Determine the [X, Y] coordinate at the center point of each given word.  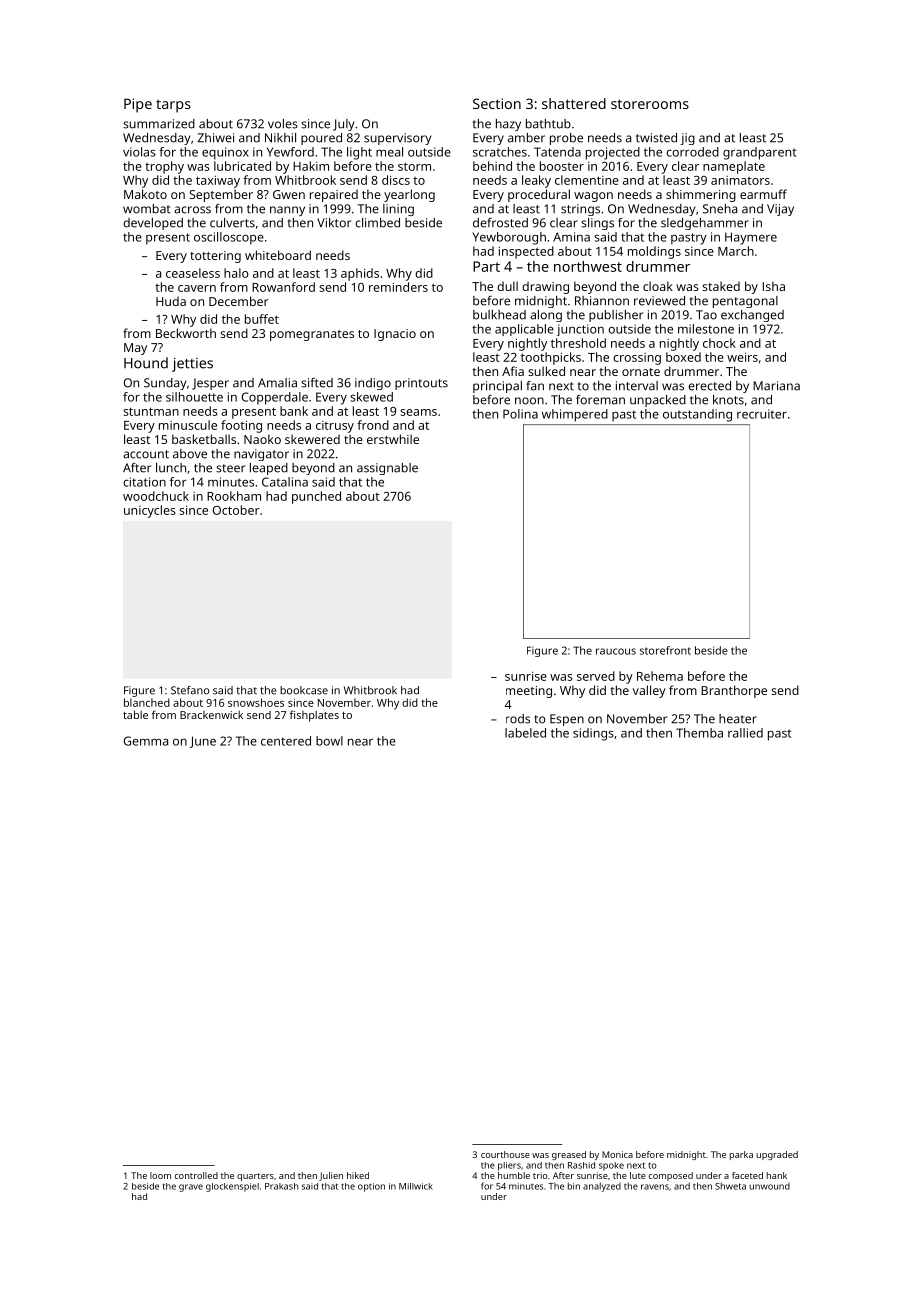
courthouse [505, 1154]
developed [153, 224]
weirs [742, 357]
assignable [387, 469]
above [190, 454]
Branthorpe [734, 691]
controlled [196, 1175]
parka [741, 1155]
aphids [360, 274]
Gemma [146, 741]
